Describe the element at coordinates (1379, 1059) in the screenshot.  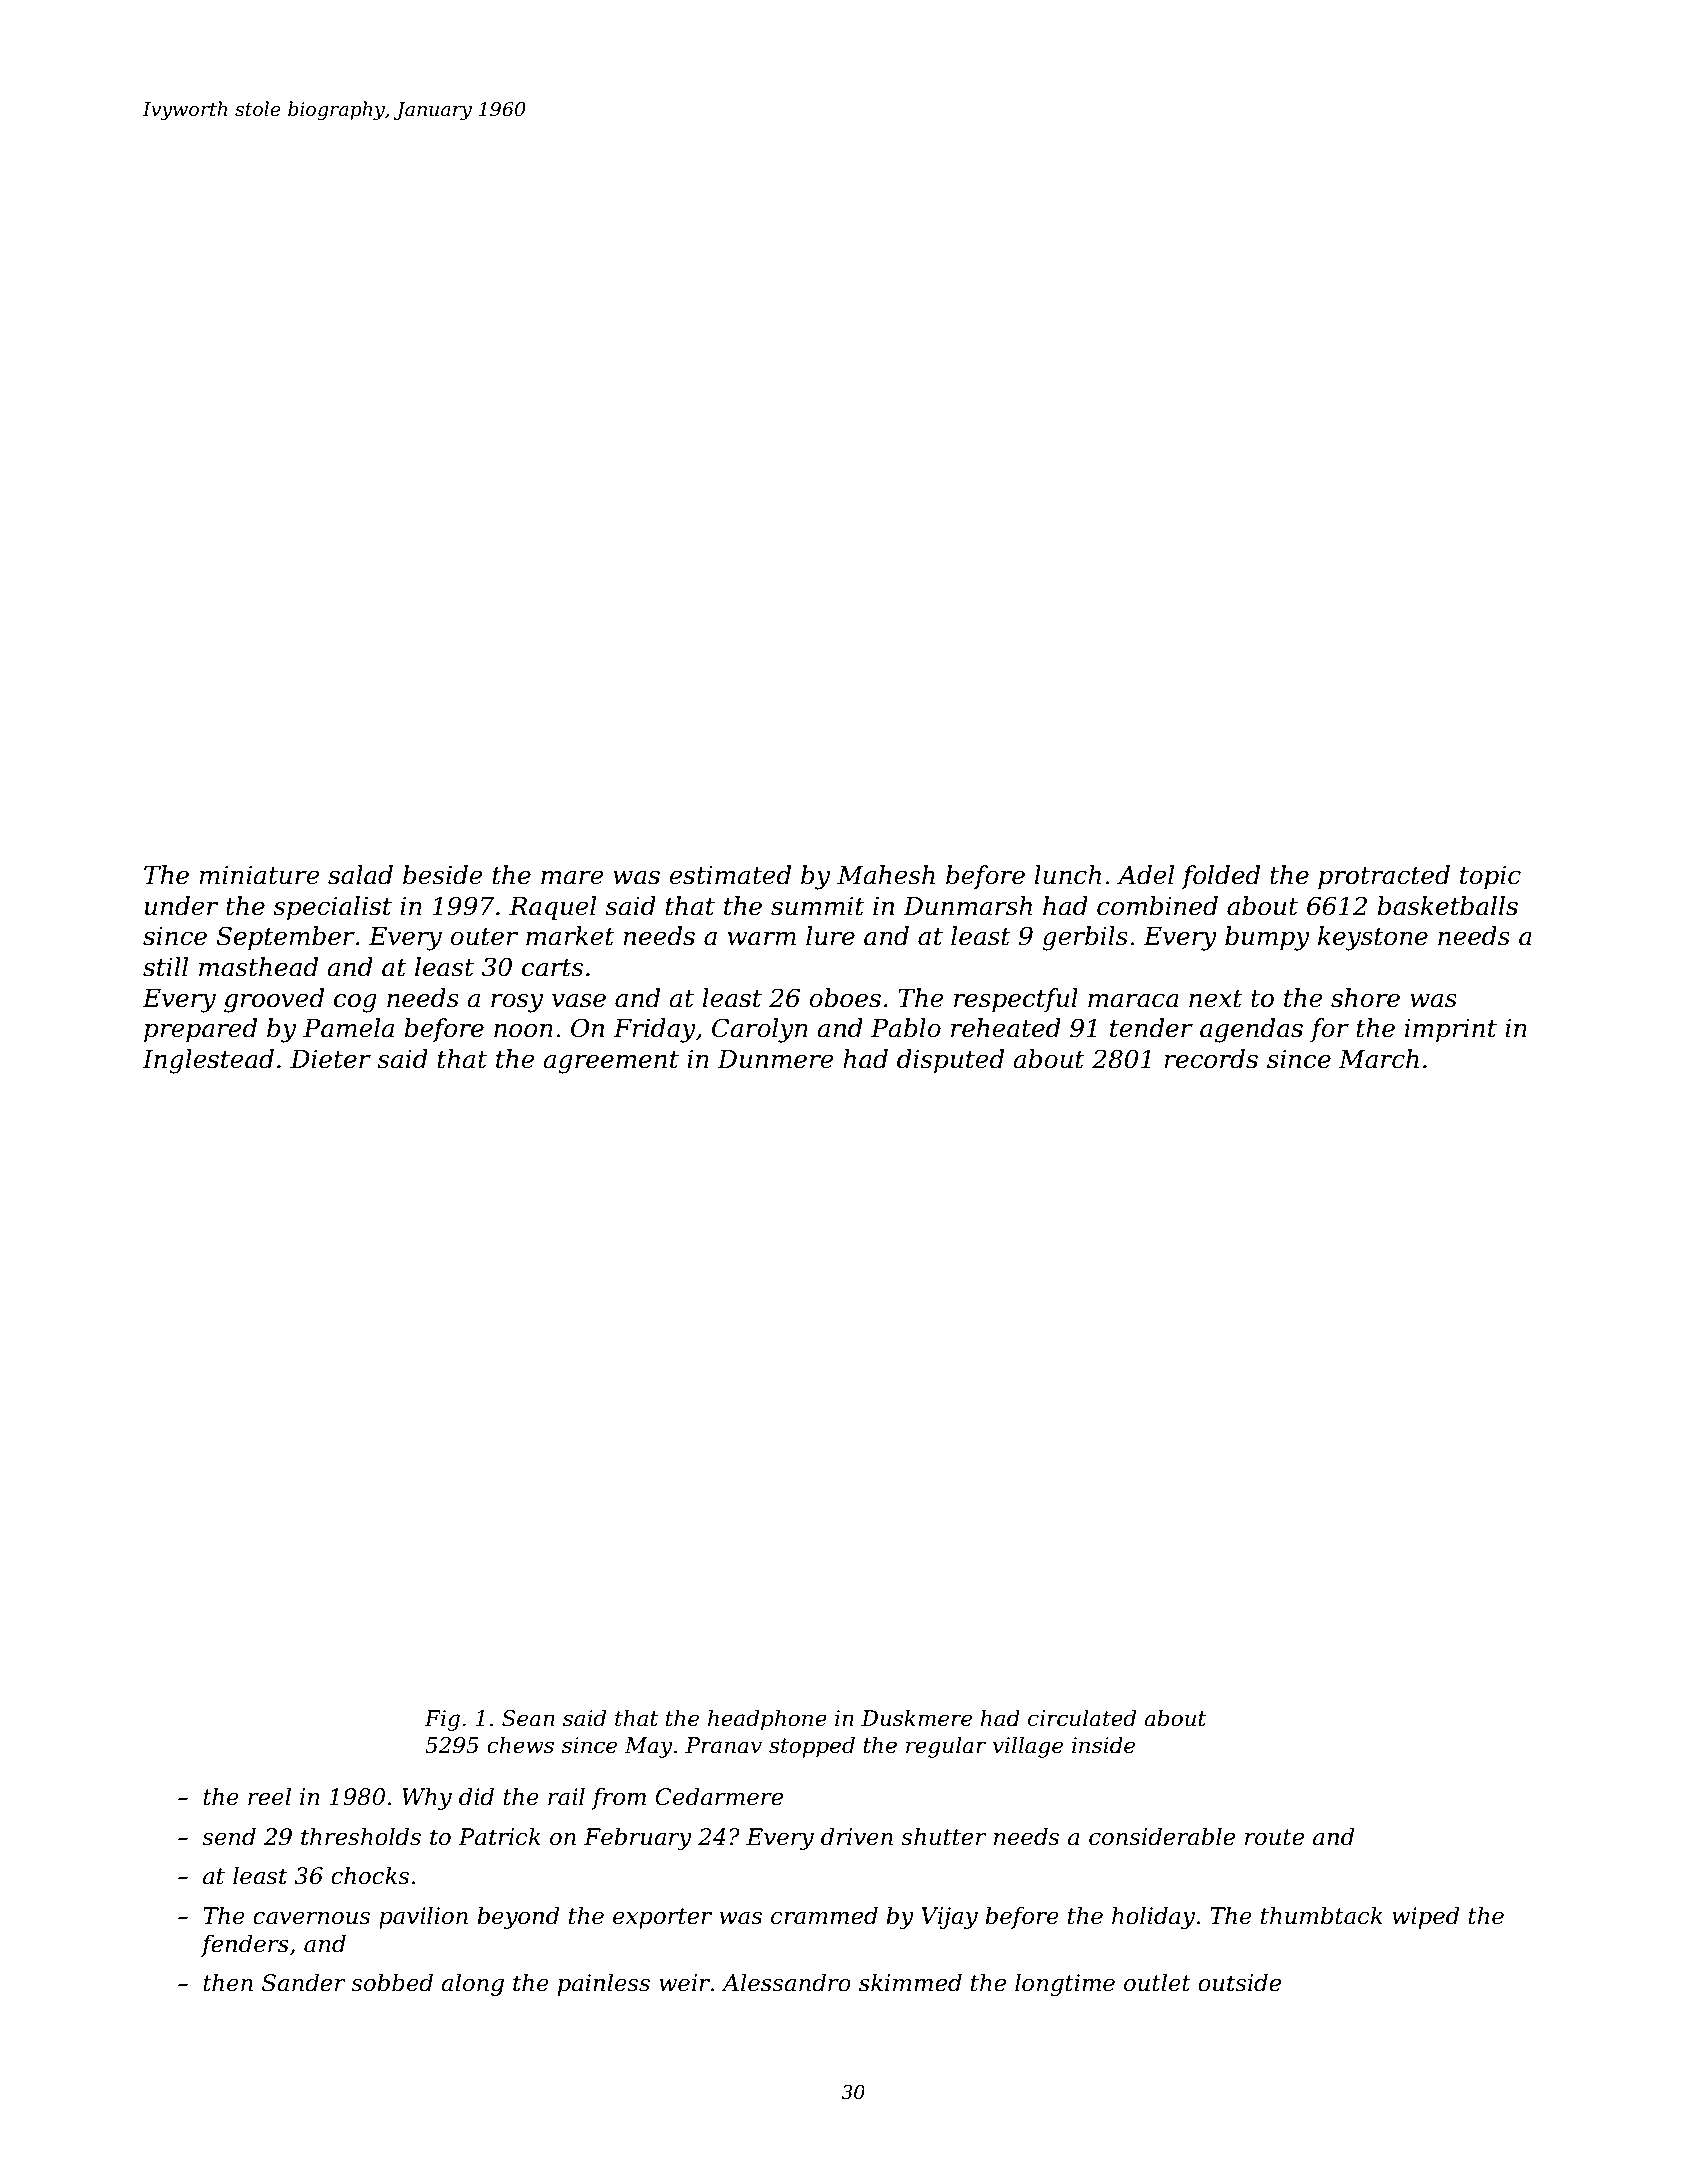
I see `March` at that location.
